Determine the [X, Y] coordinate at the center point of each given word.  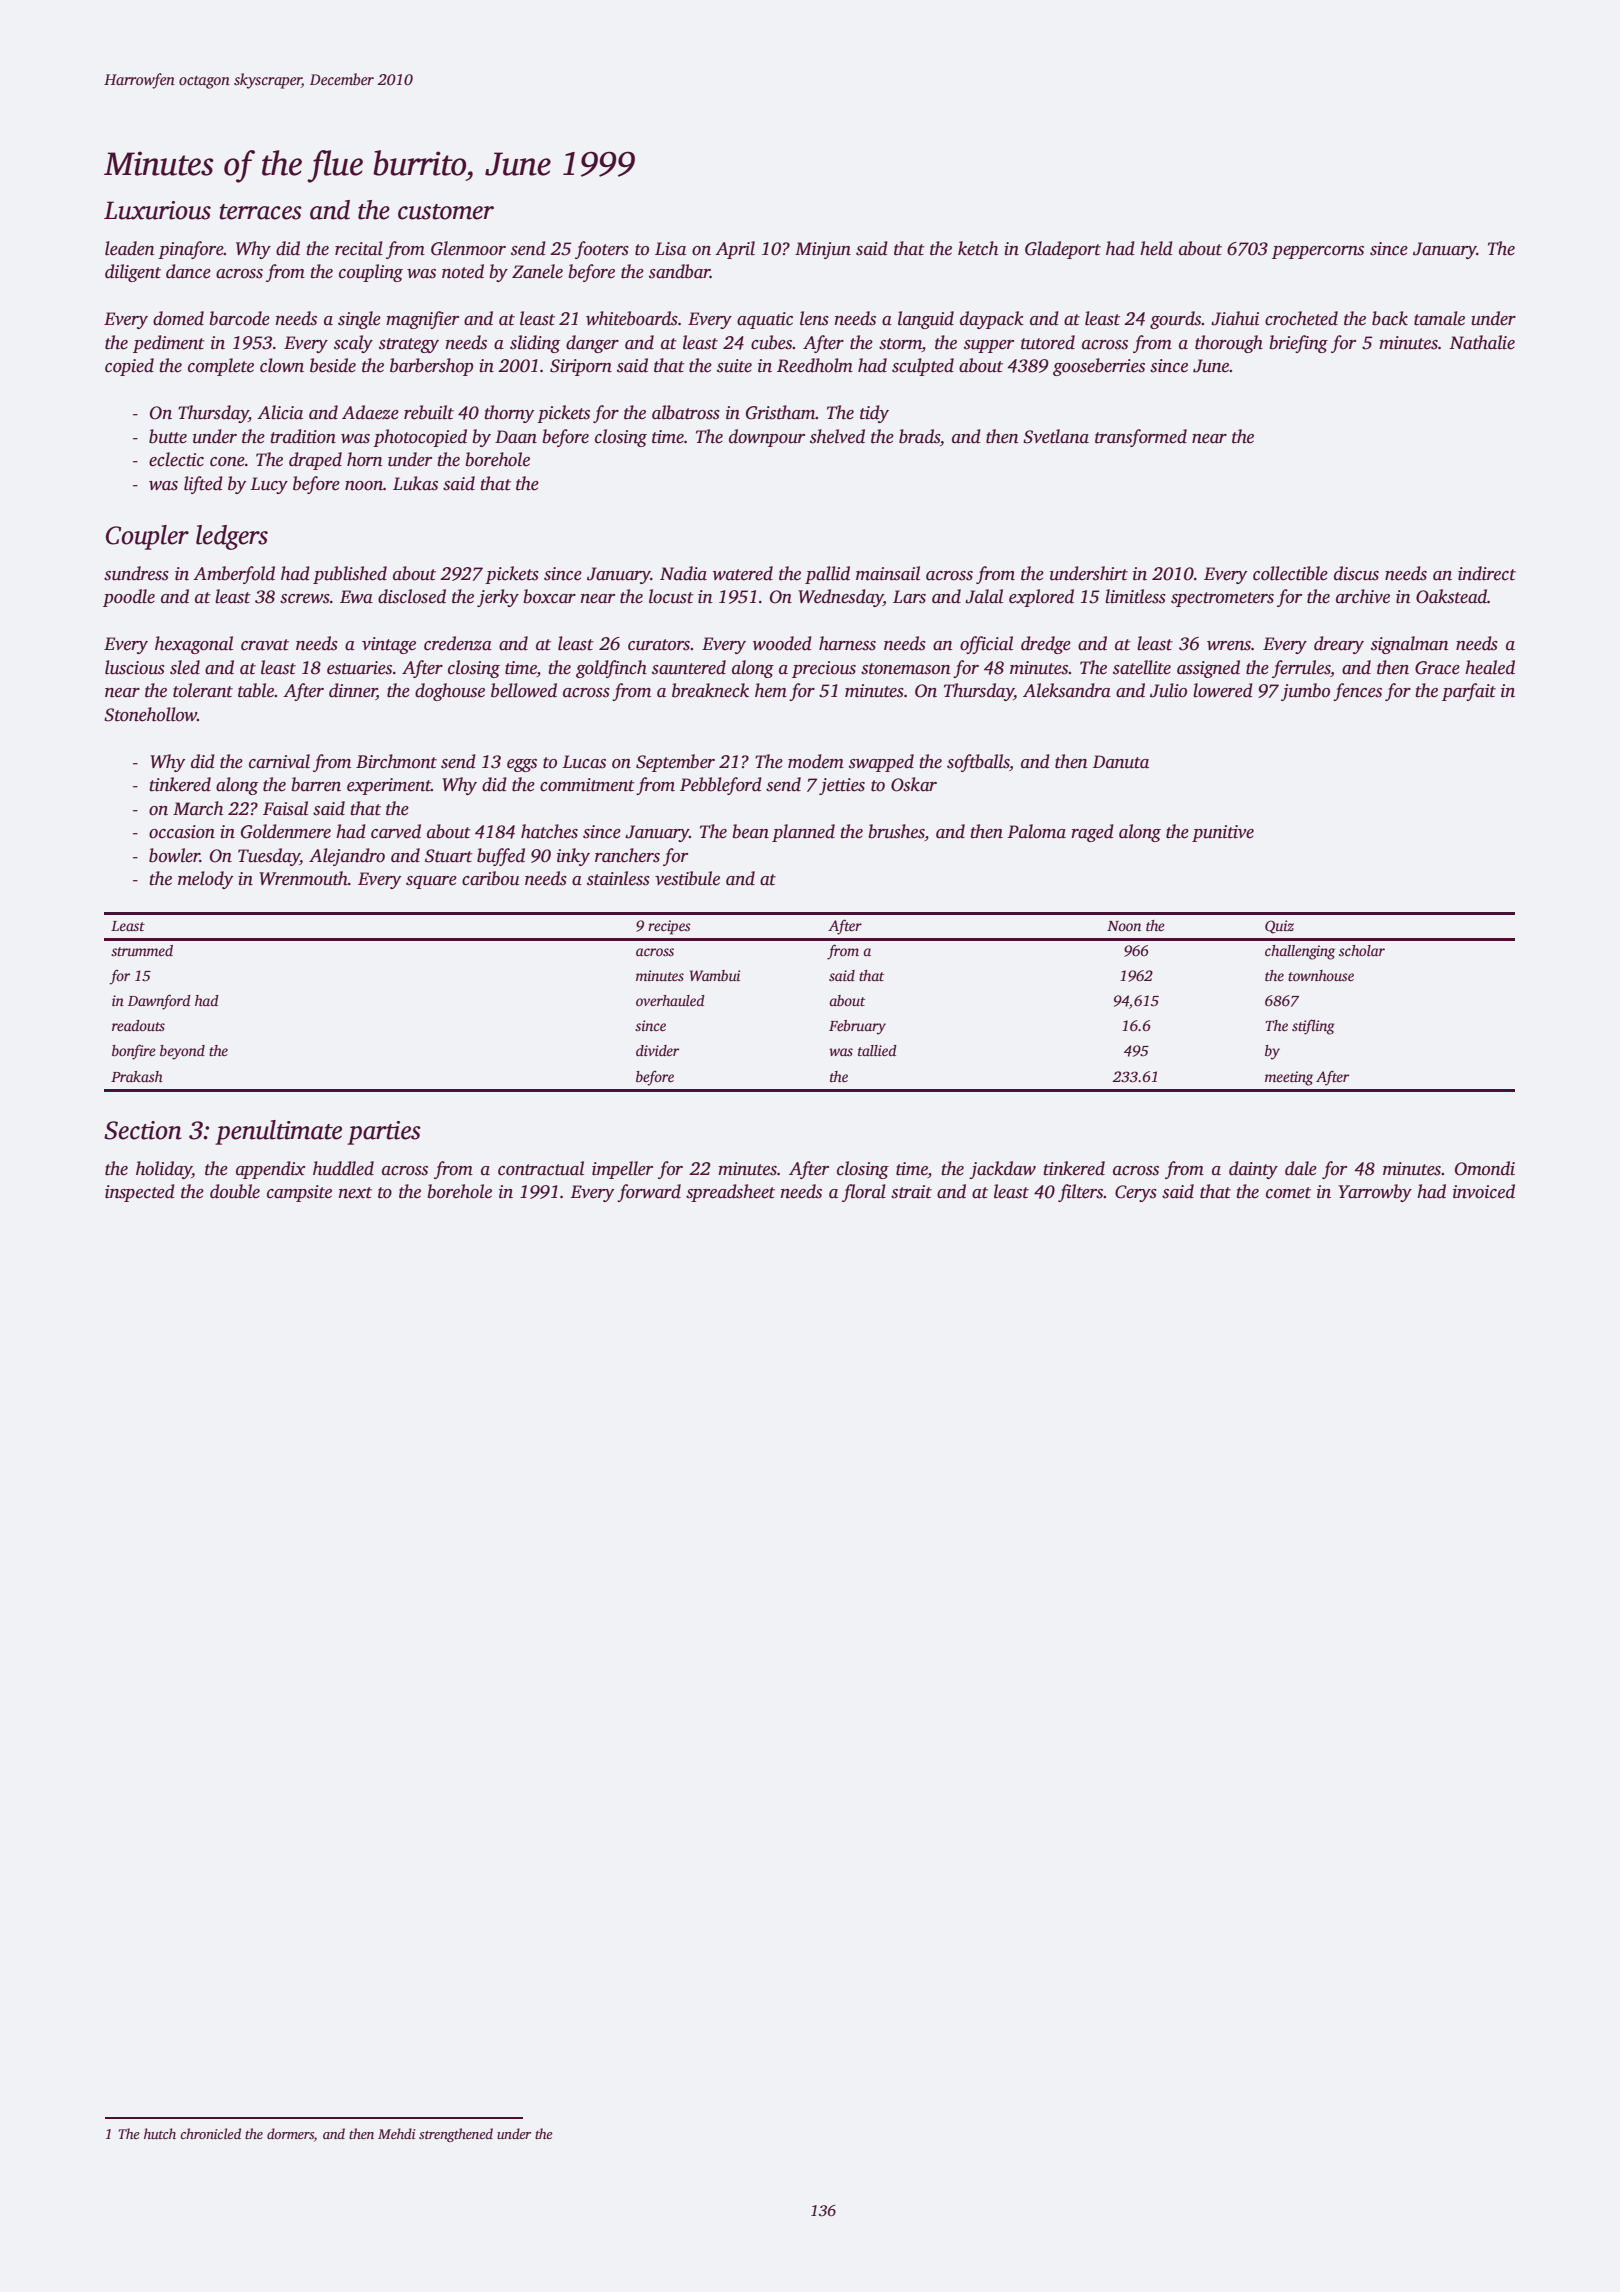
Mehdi [397, 2133]
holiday [164, 1170]
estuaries [359, 668]
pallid [827, 575]
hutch [160, 2133]
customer [446, 212]
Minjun [823, 250]
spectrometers [1222, 599]
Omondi [1485, 1168]
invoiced [1484, 1191]
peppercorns [1318, 252]
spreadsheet [730, 1193]
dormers [290, 2133]
